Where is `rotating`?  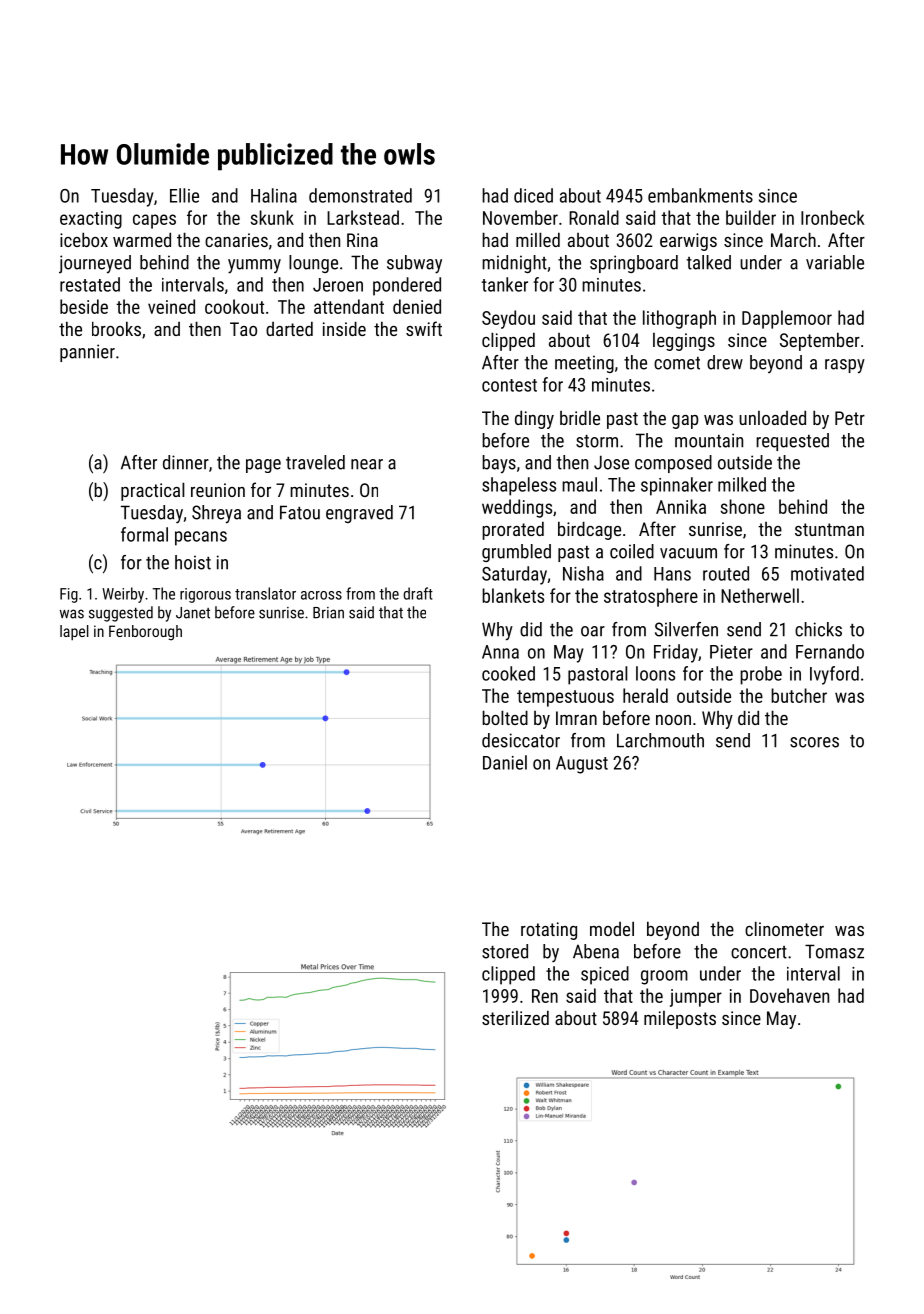 rotating is located at coordinates (549, 931).
